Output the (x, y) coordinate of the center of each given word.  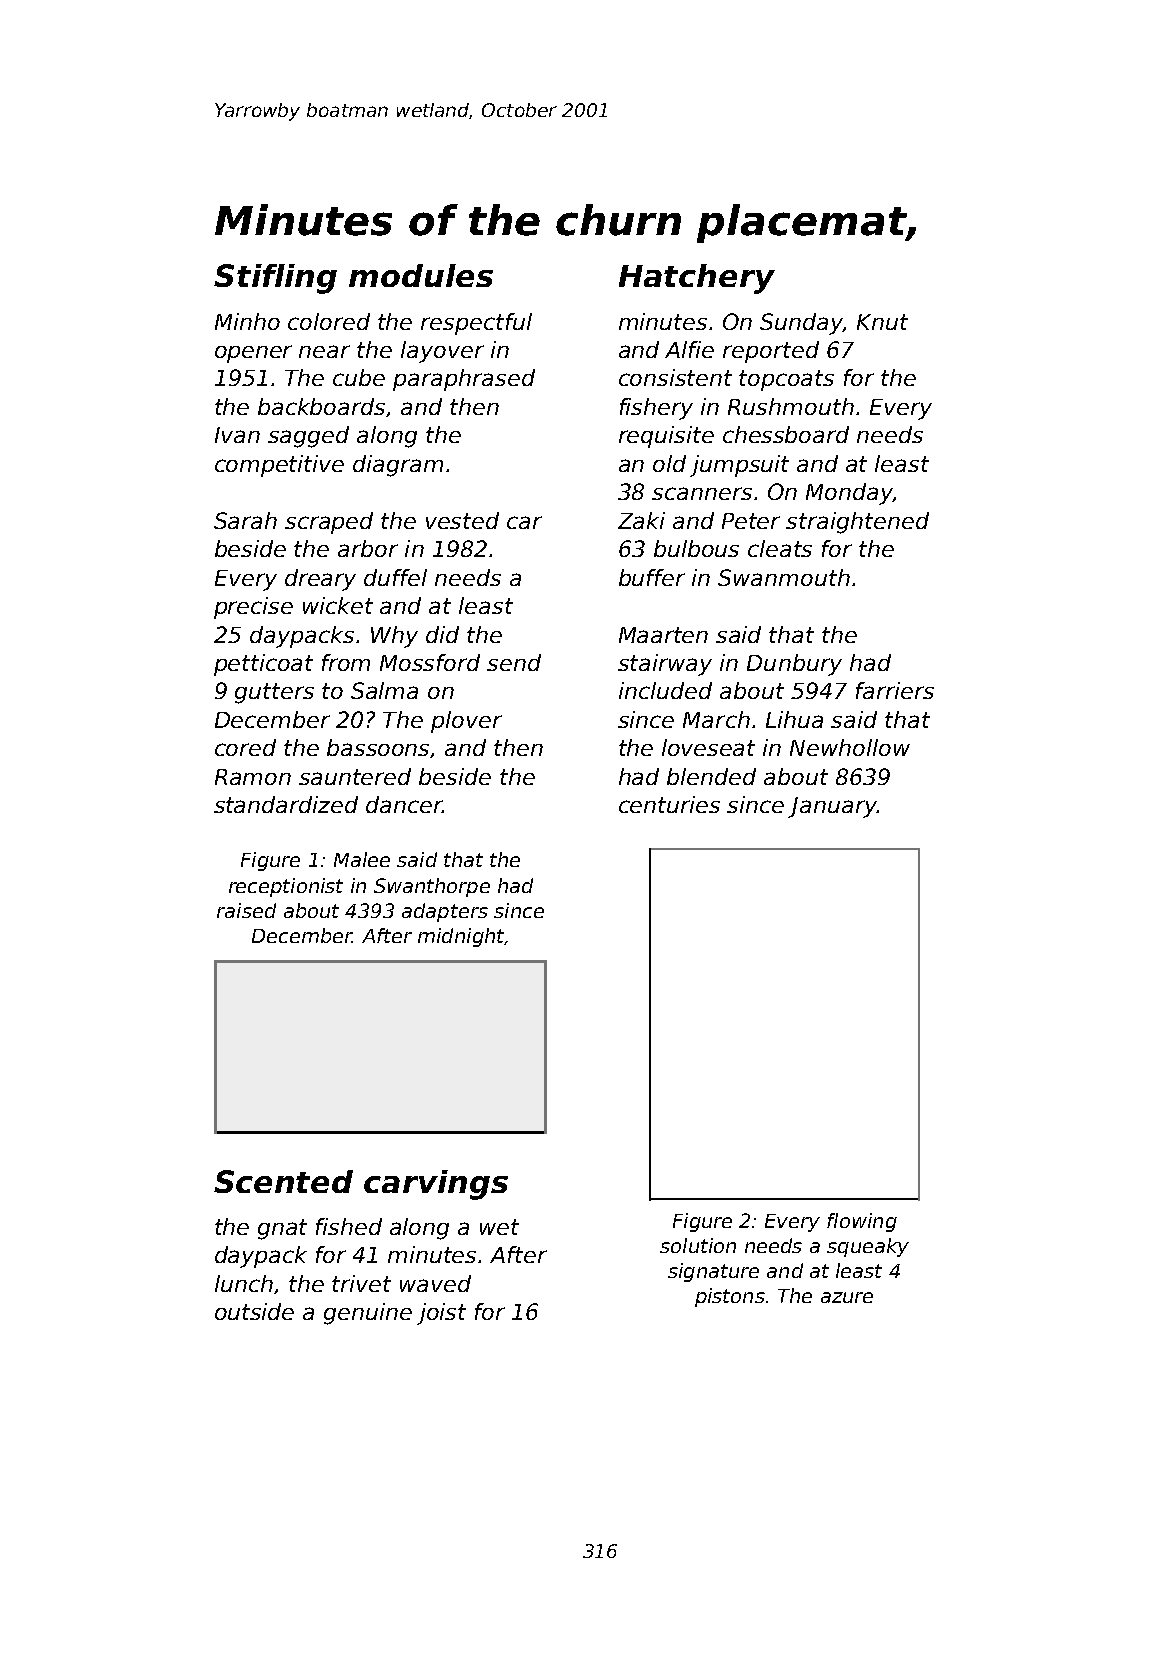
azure (847, 1297)
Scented (283, 1181)
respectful (476, 324)
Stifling (275, 279)
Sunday (801, 324)
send (514, 662)
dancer (404, 804)
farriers (895, 690)
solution (698, 1245)
